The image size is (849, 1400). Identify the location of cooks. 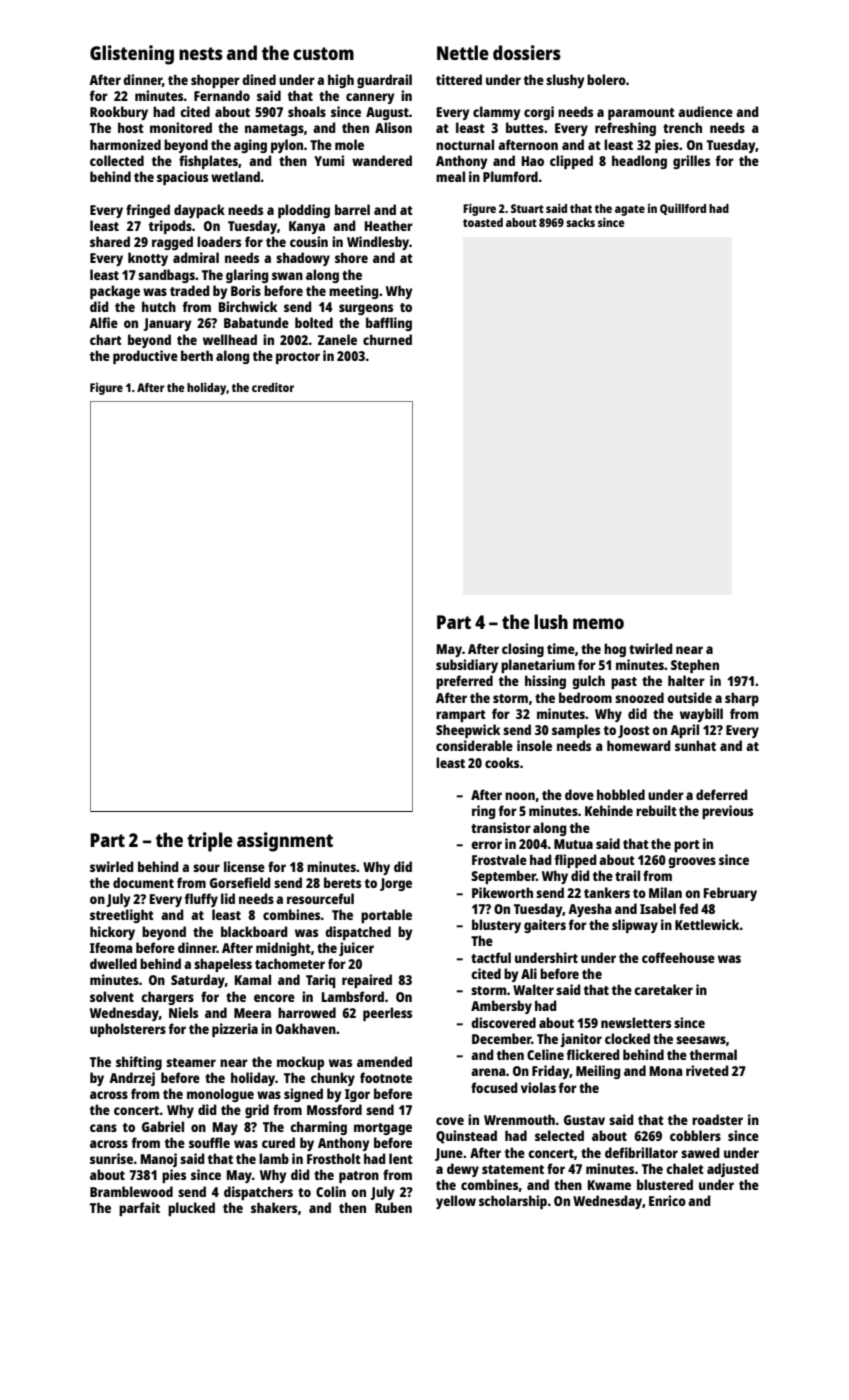
(502, 762).
